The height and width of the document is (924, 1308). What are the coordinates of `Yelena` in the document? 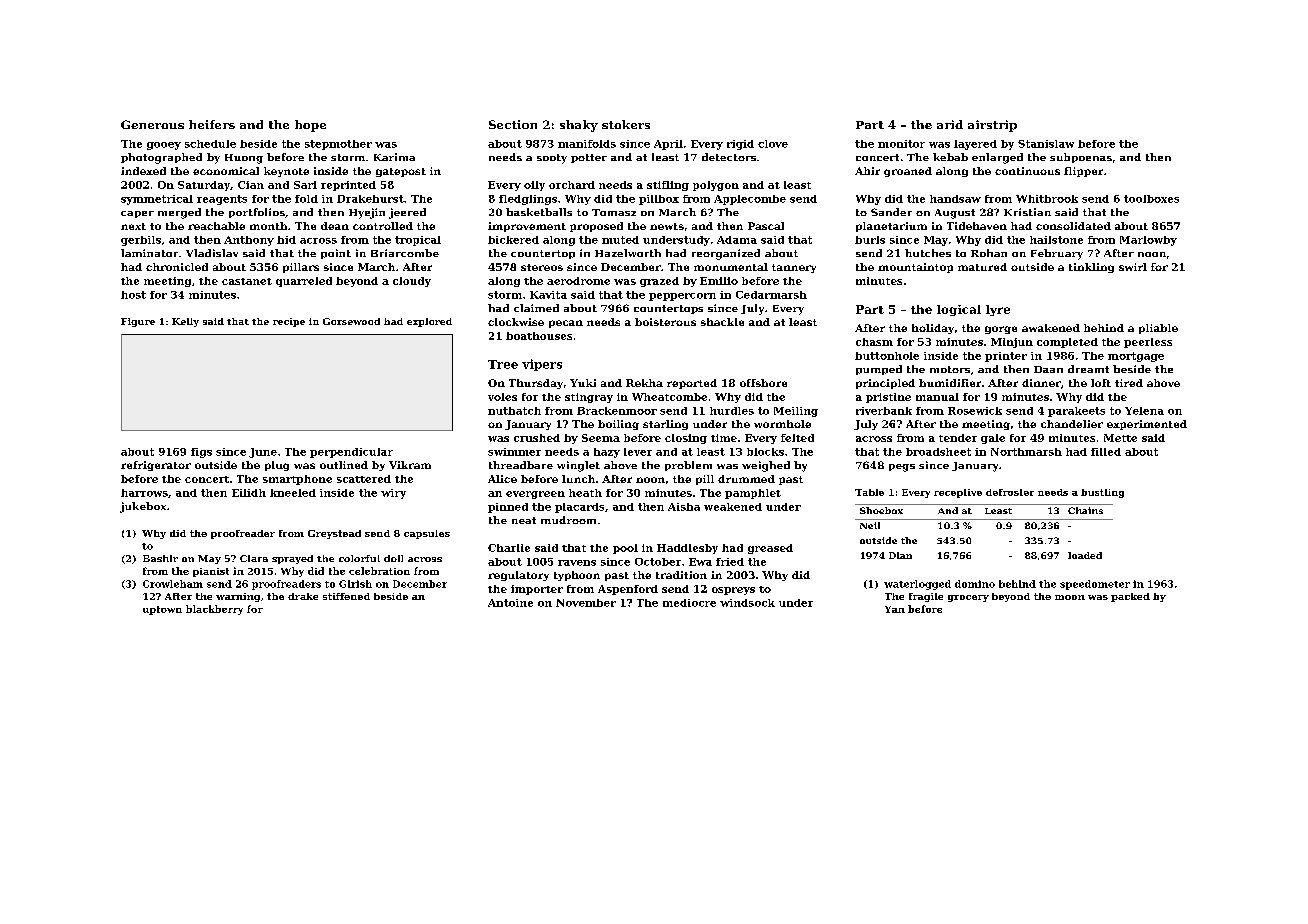 It's located at (1144, 411).
